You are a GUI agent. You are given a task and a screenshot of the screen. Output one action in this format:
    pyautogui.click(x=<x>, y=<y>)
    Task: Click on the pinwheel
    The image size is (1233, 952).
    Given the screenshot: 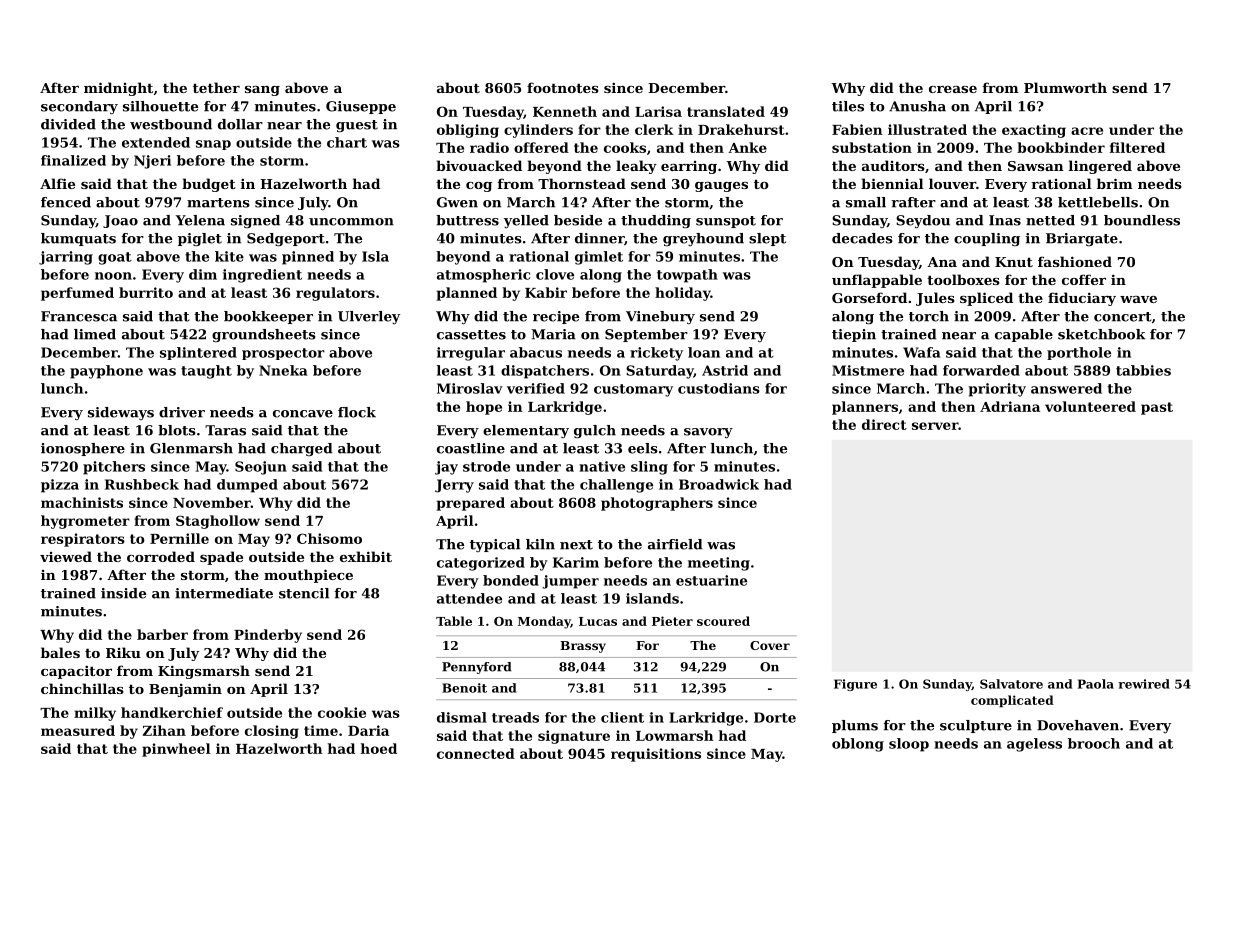 What is the action you would take?
    pyautogui.click(x=176, y=750)
